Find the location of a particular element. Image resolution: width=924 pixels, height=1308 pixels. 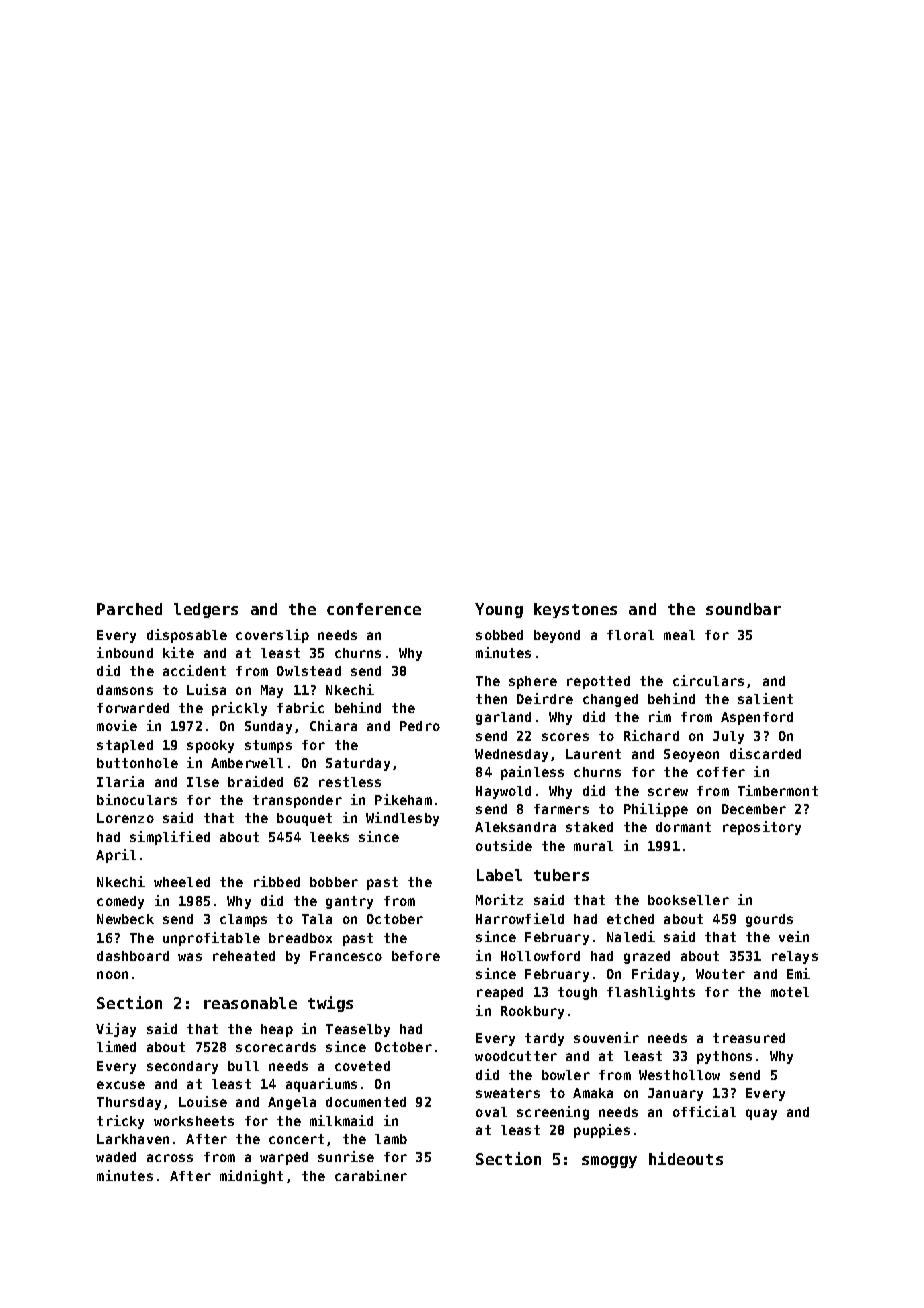

dormant is located at coordinates (683, 827).
